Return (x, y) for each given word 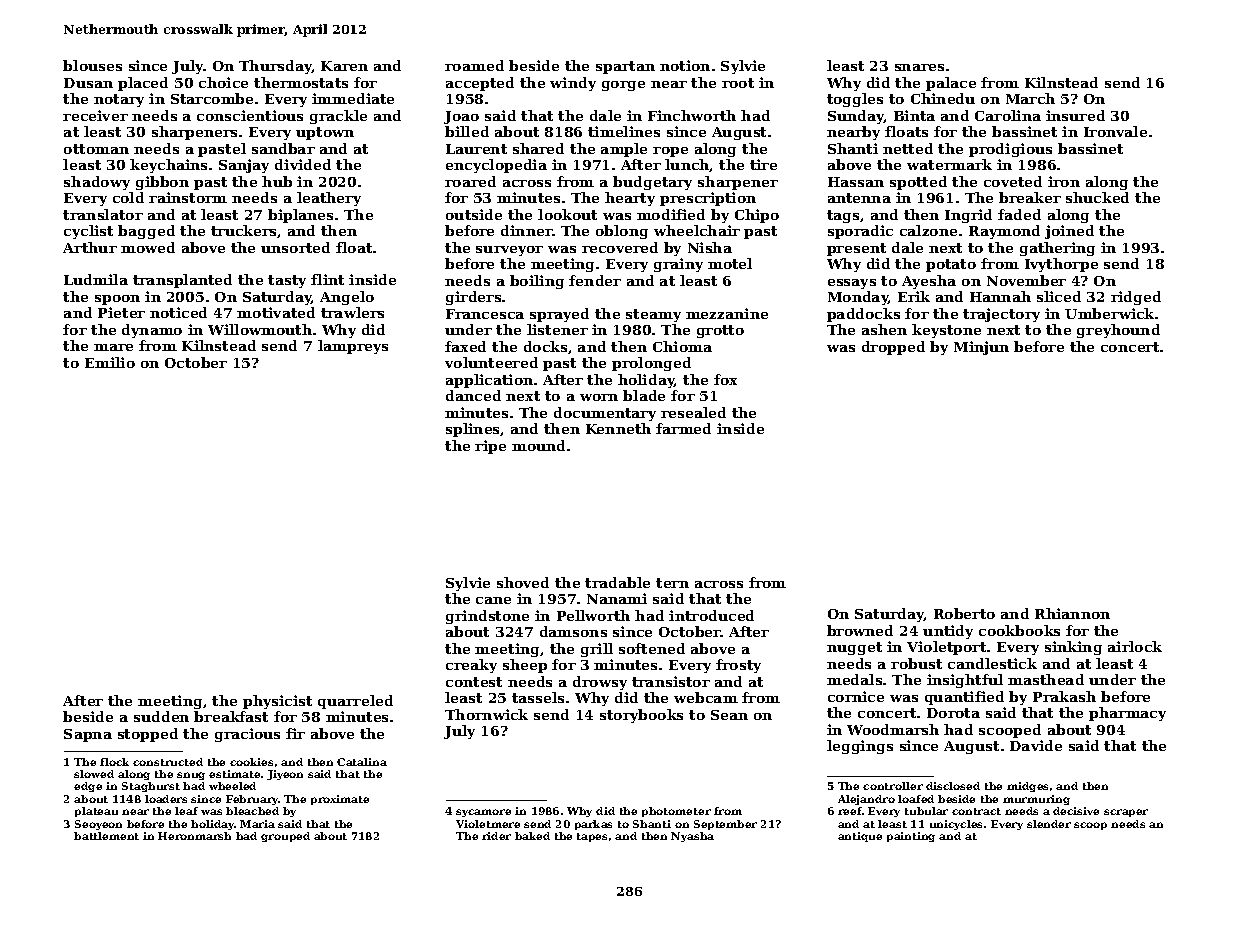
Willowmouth (260, 329)
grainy (678, 265)
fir (295, 733)
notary (119, 100)
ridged (1136, 298)
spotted (918, 183)
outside (474, 214)
